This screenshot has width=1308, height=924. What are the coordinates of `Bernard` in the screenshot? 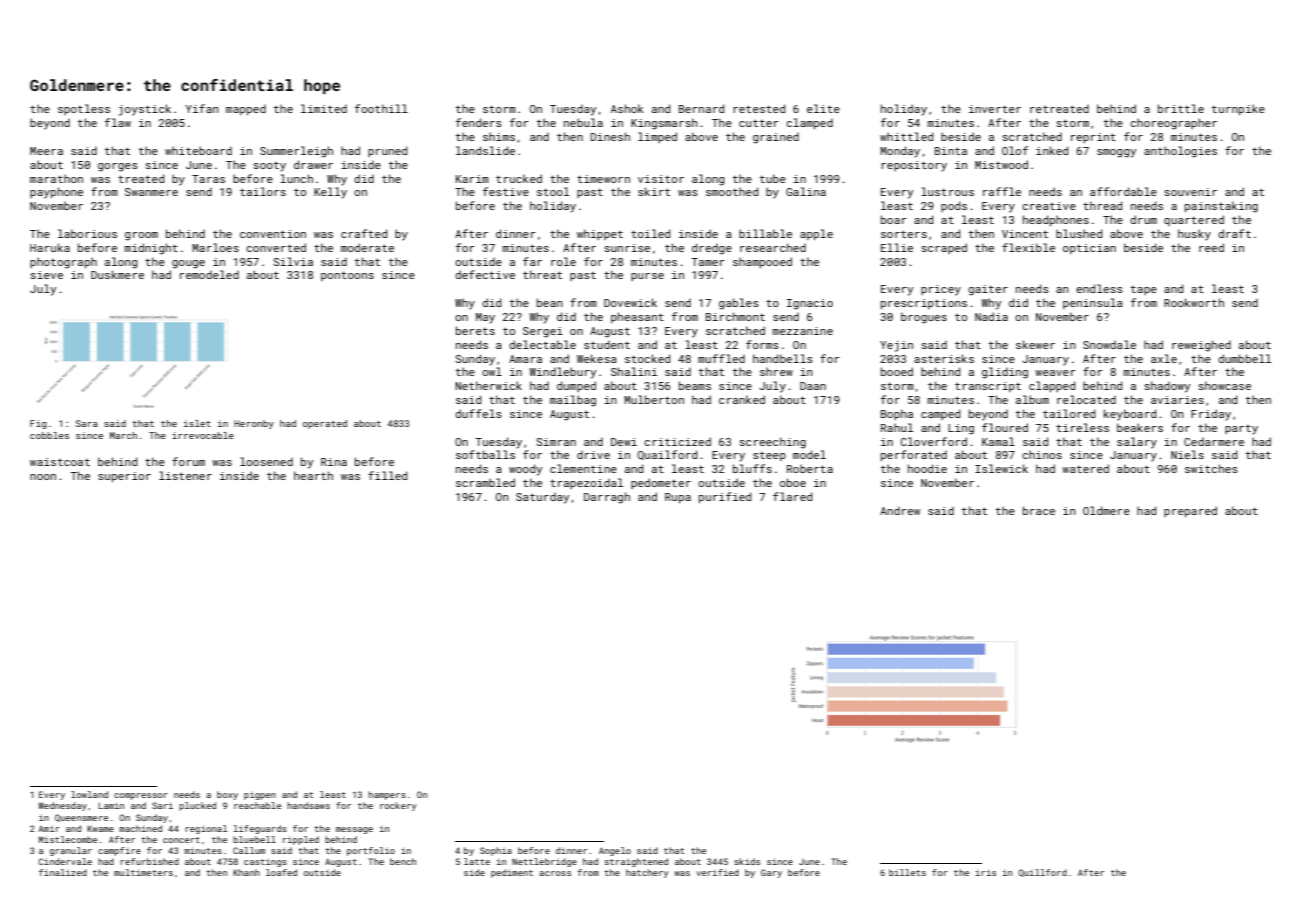 It's located at (701, 108).
